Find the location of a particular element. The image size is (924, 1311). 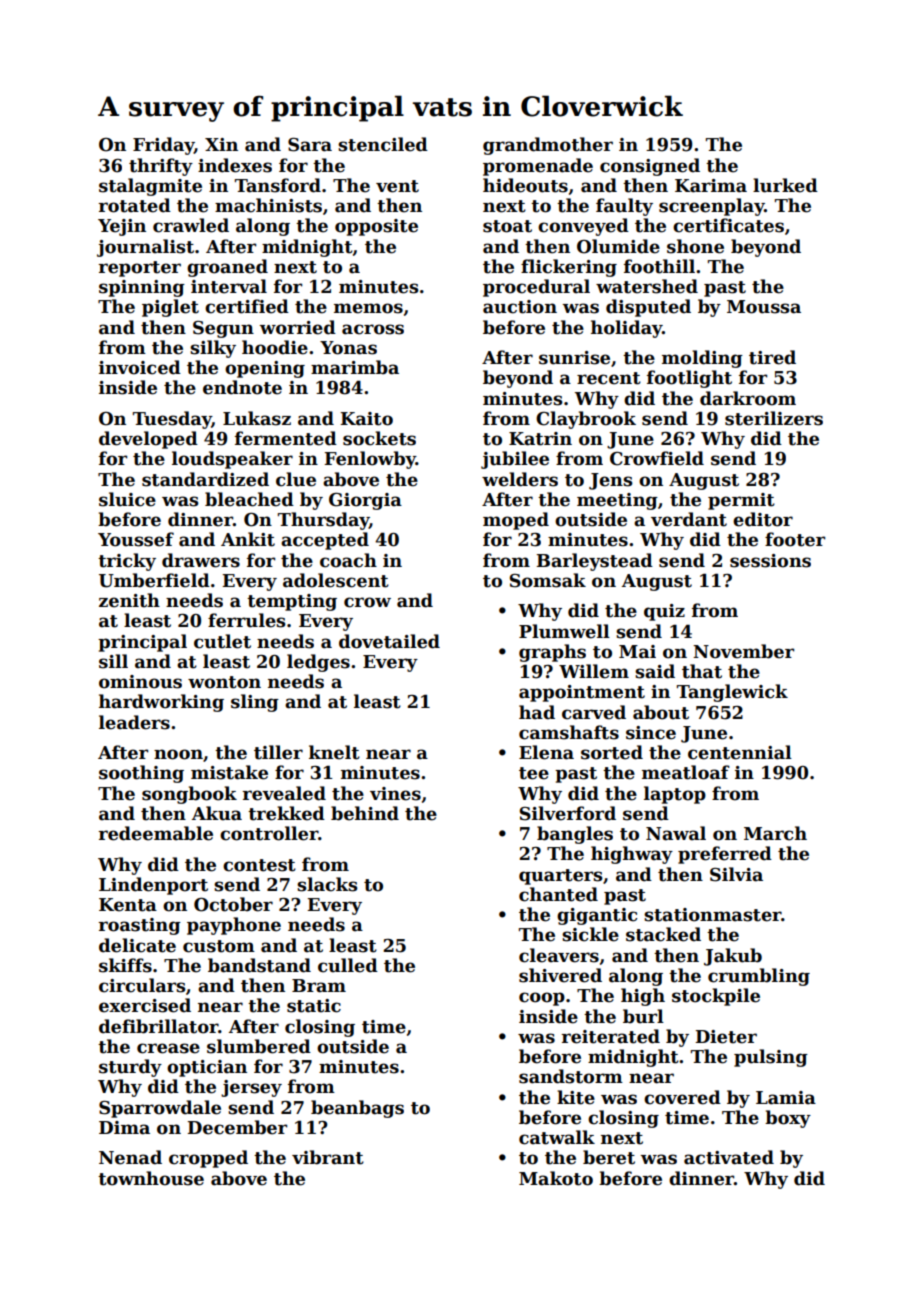

townhouse is located at coordinates (151, 1178).
